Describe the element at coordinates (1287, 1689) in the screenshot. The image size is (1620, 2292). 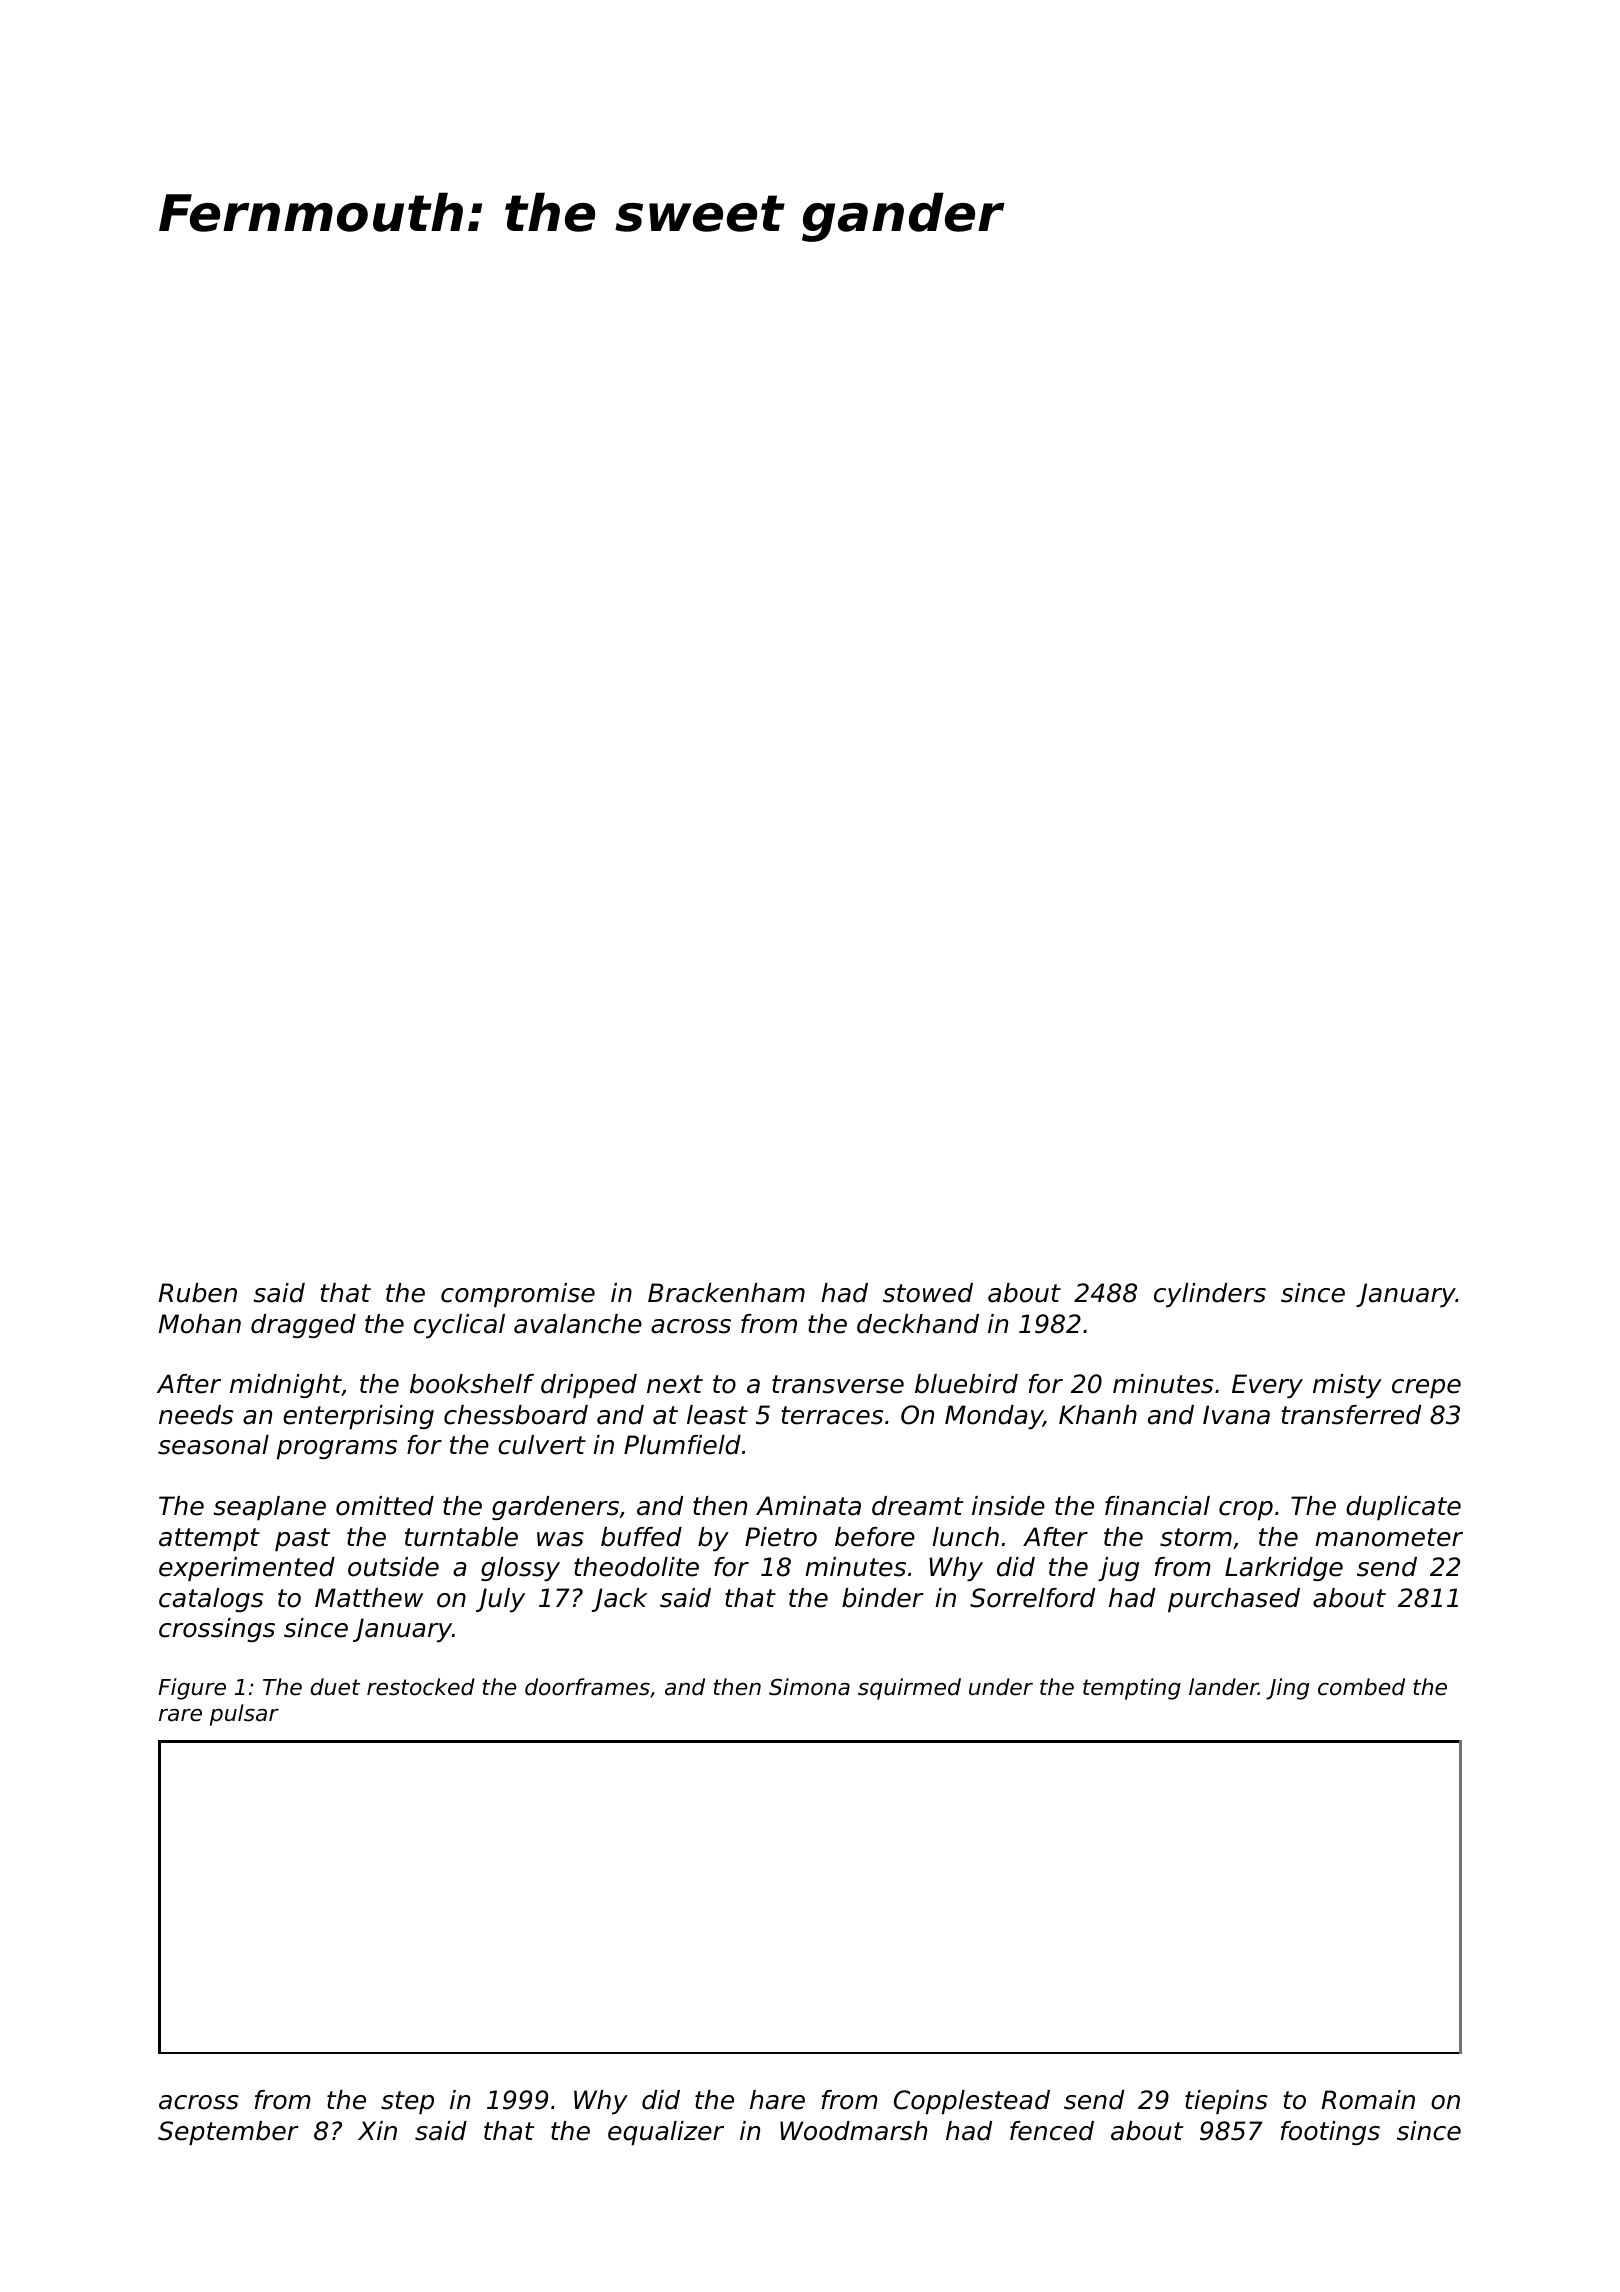
I see `Jing` at that location.
